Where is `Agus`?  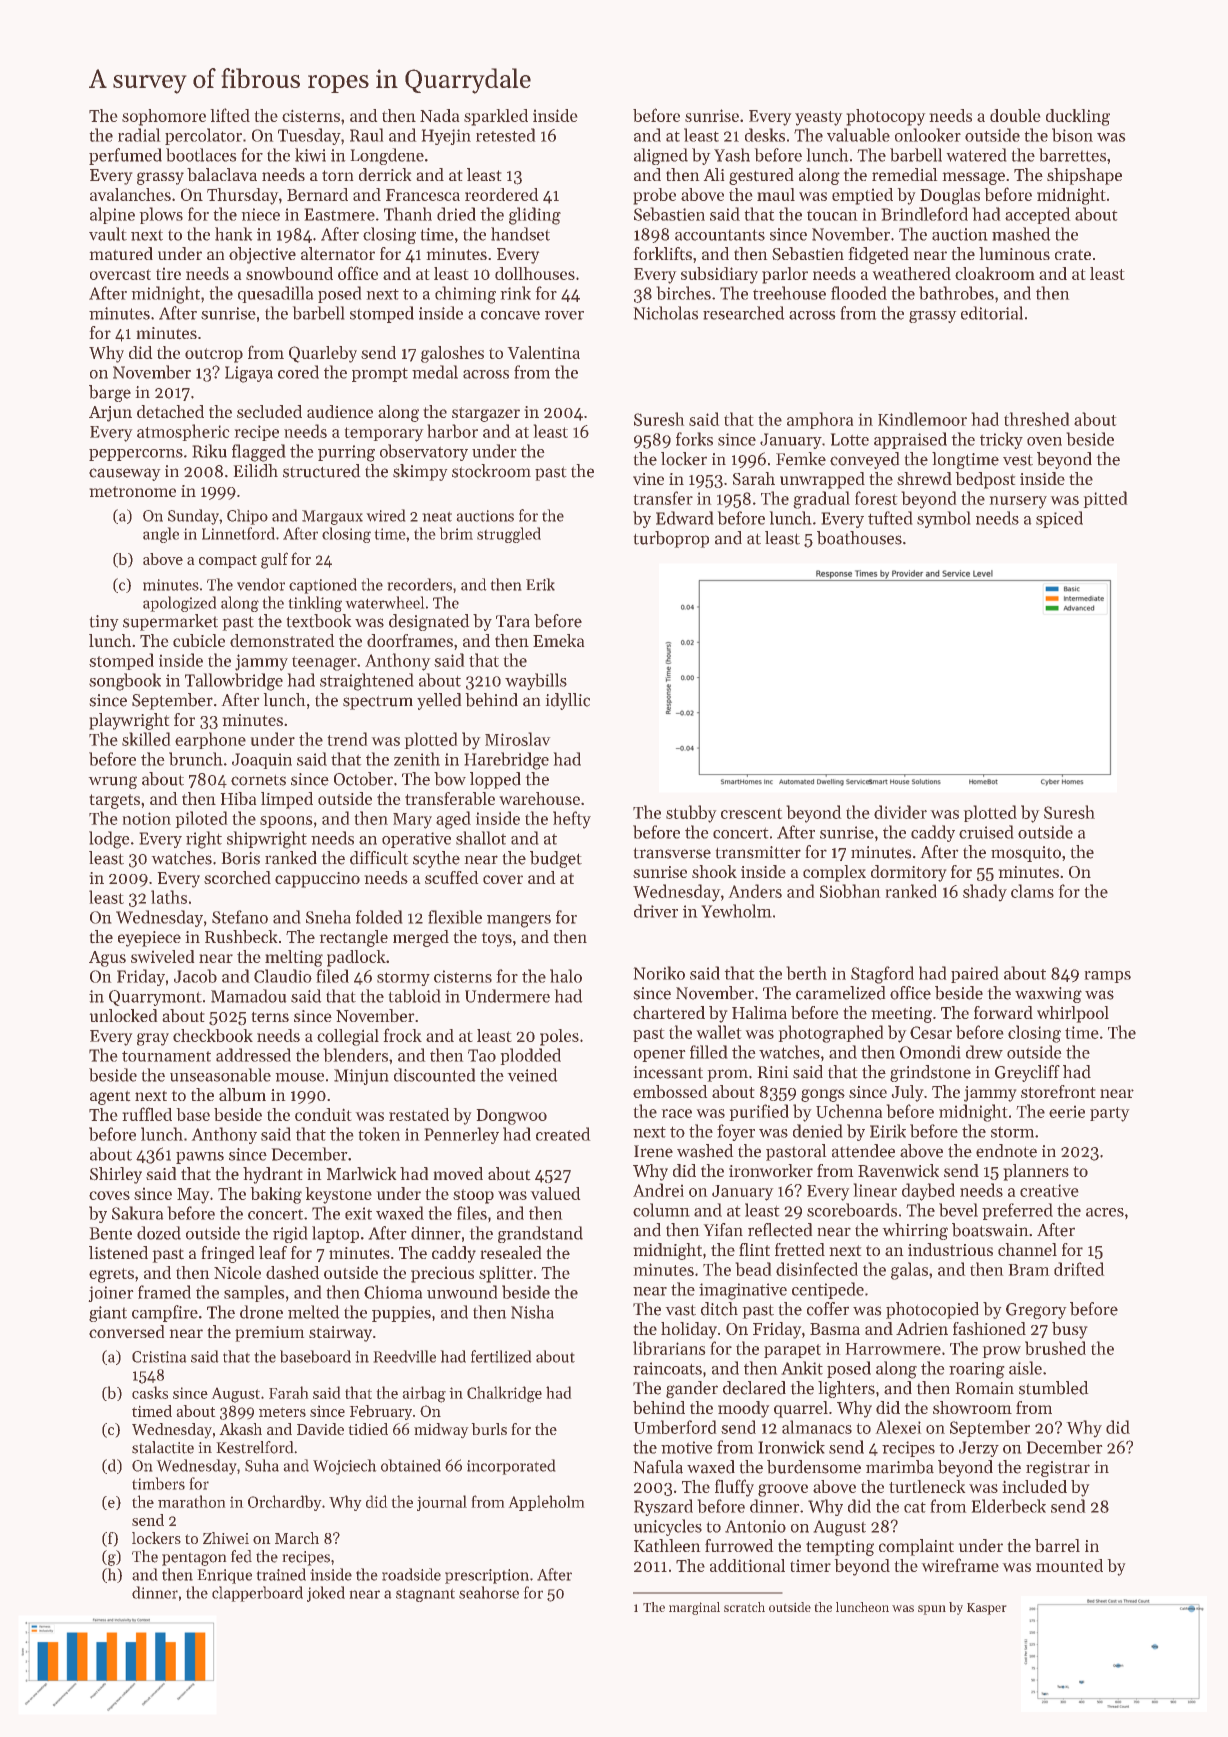 Agus is located at coordinates (107, 959).
